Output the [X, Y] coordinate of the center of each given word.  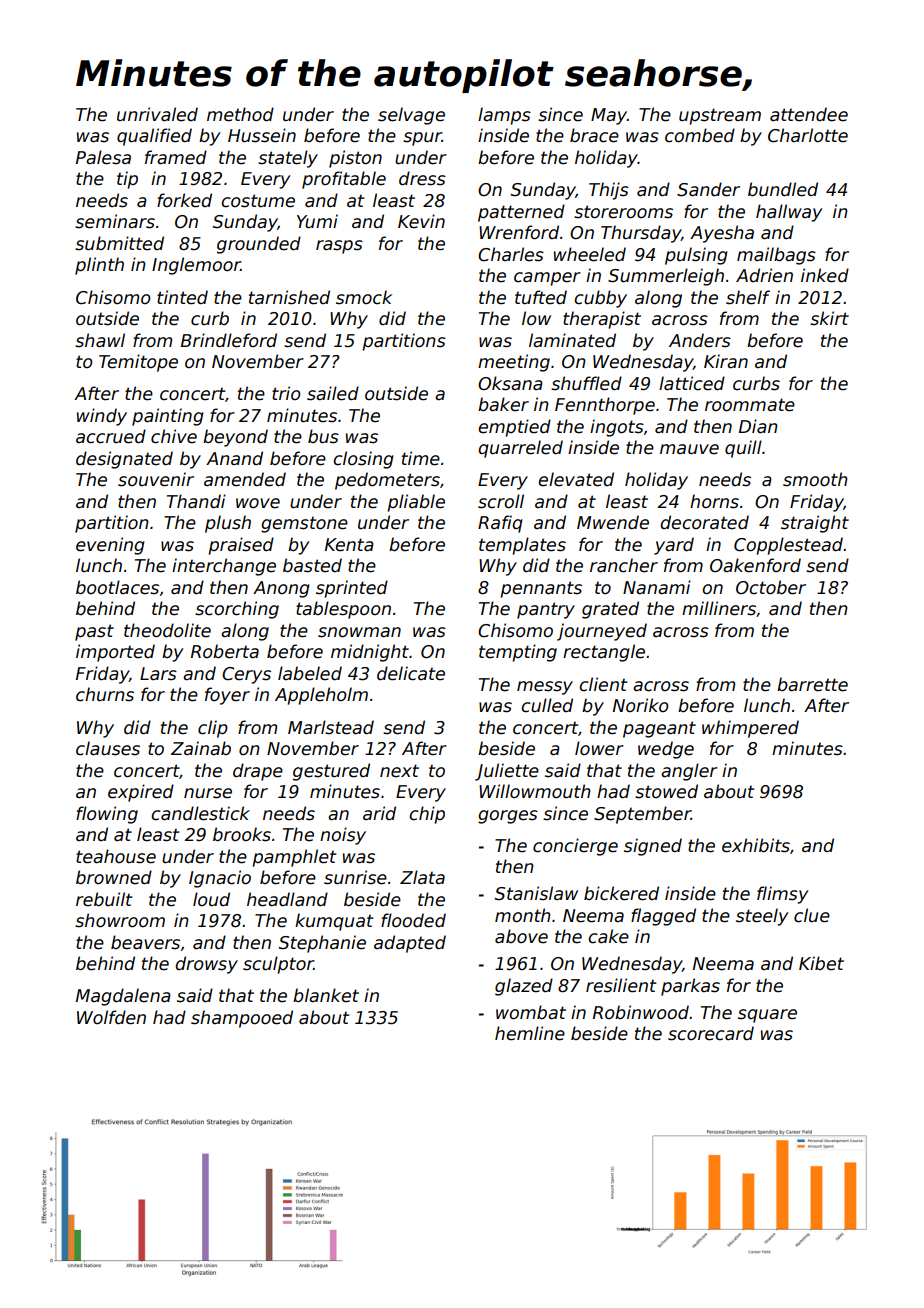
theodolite [167, 630]
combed [700, 135]
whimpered [750, 729]
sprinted [352, 589]
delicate [411, 673]
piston [355, 159]
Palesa [103, 157]
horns [714, 501]
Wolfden [111, 1017]
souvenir [156, 479]
